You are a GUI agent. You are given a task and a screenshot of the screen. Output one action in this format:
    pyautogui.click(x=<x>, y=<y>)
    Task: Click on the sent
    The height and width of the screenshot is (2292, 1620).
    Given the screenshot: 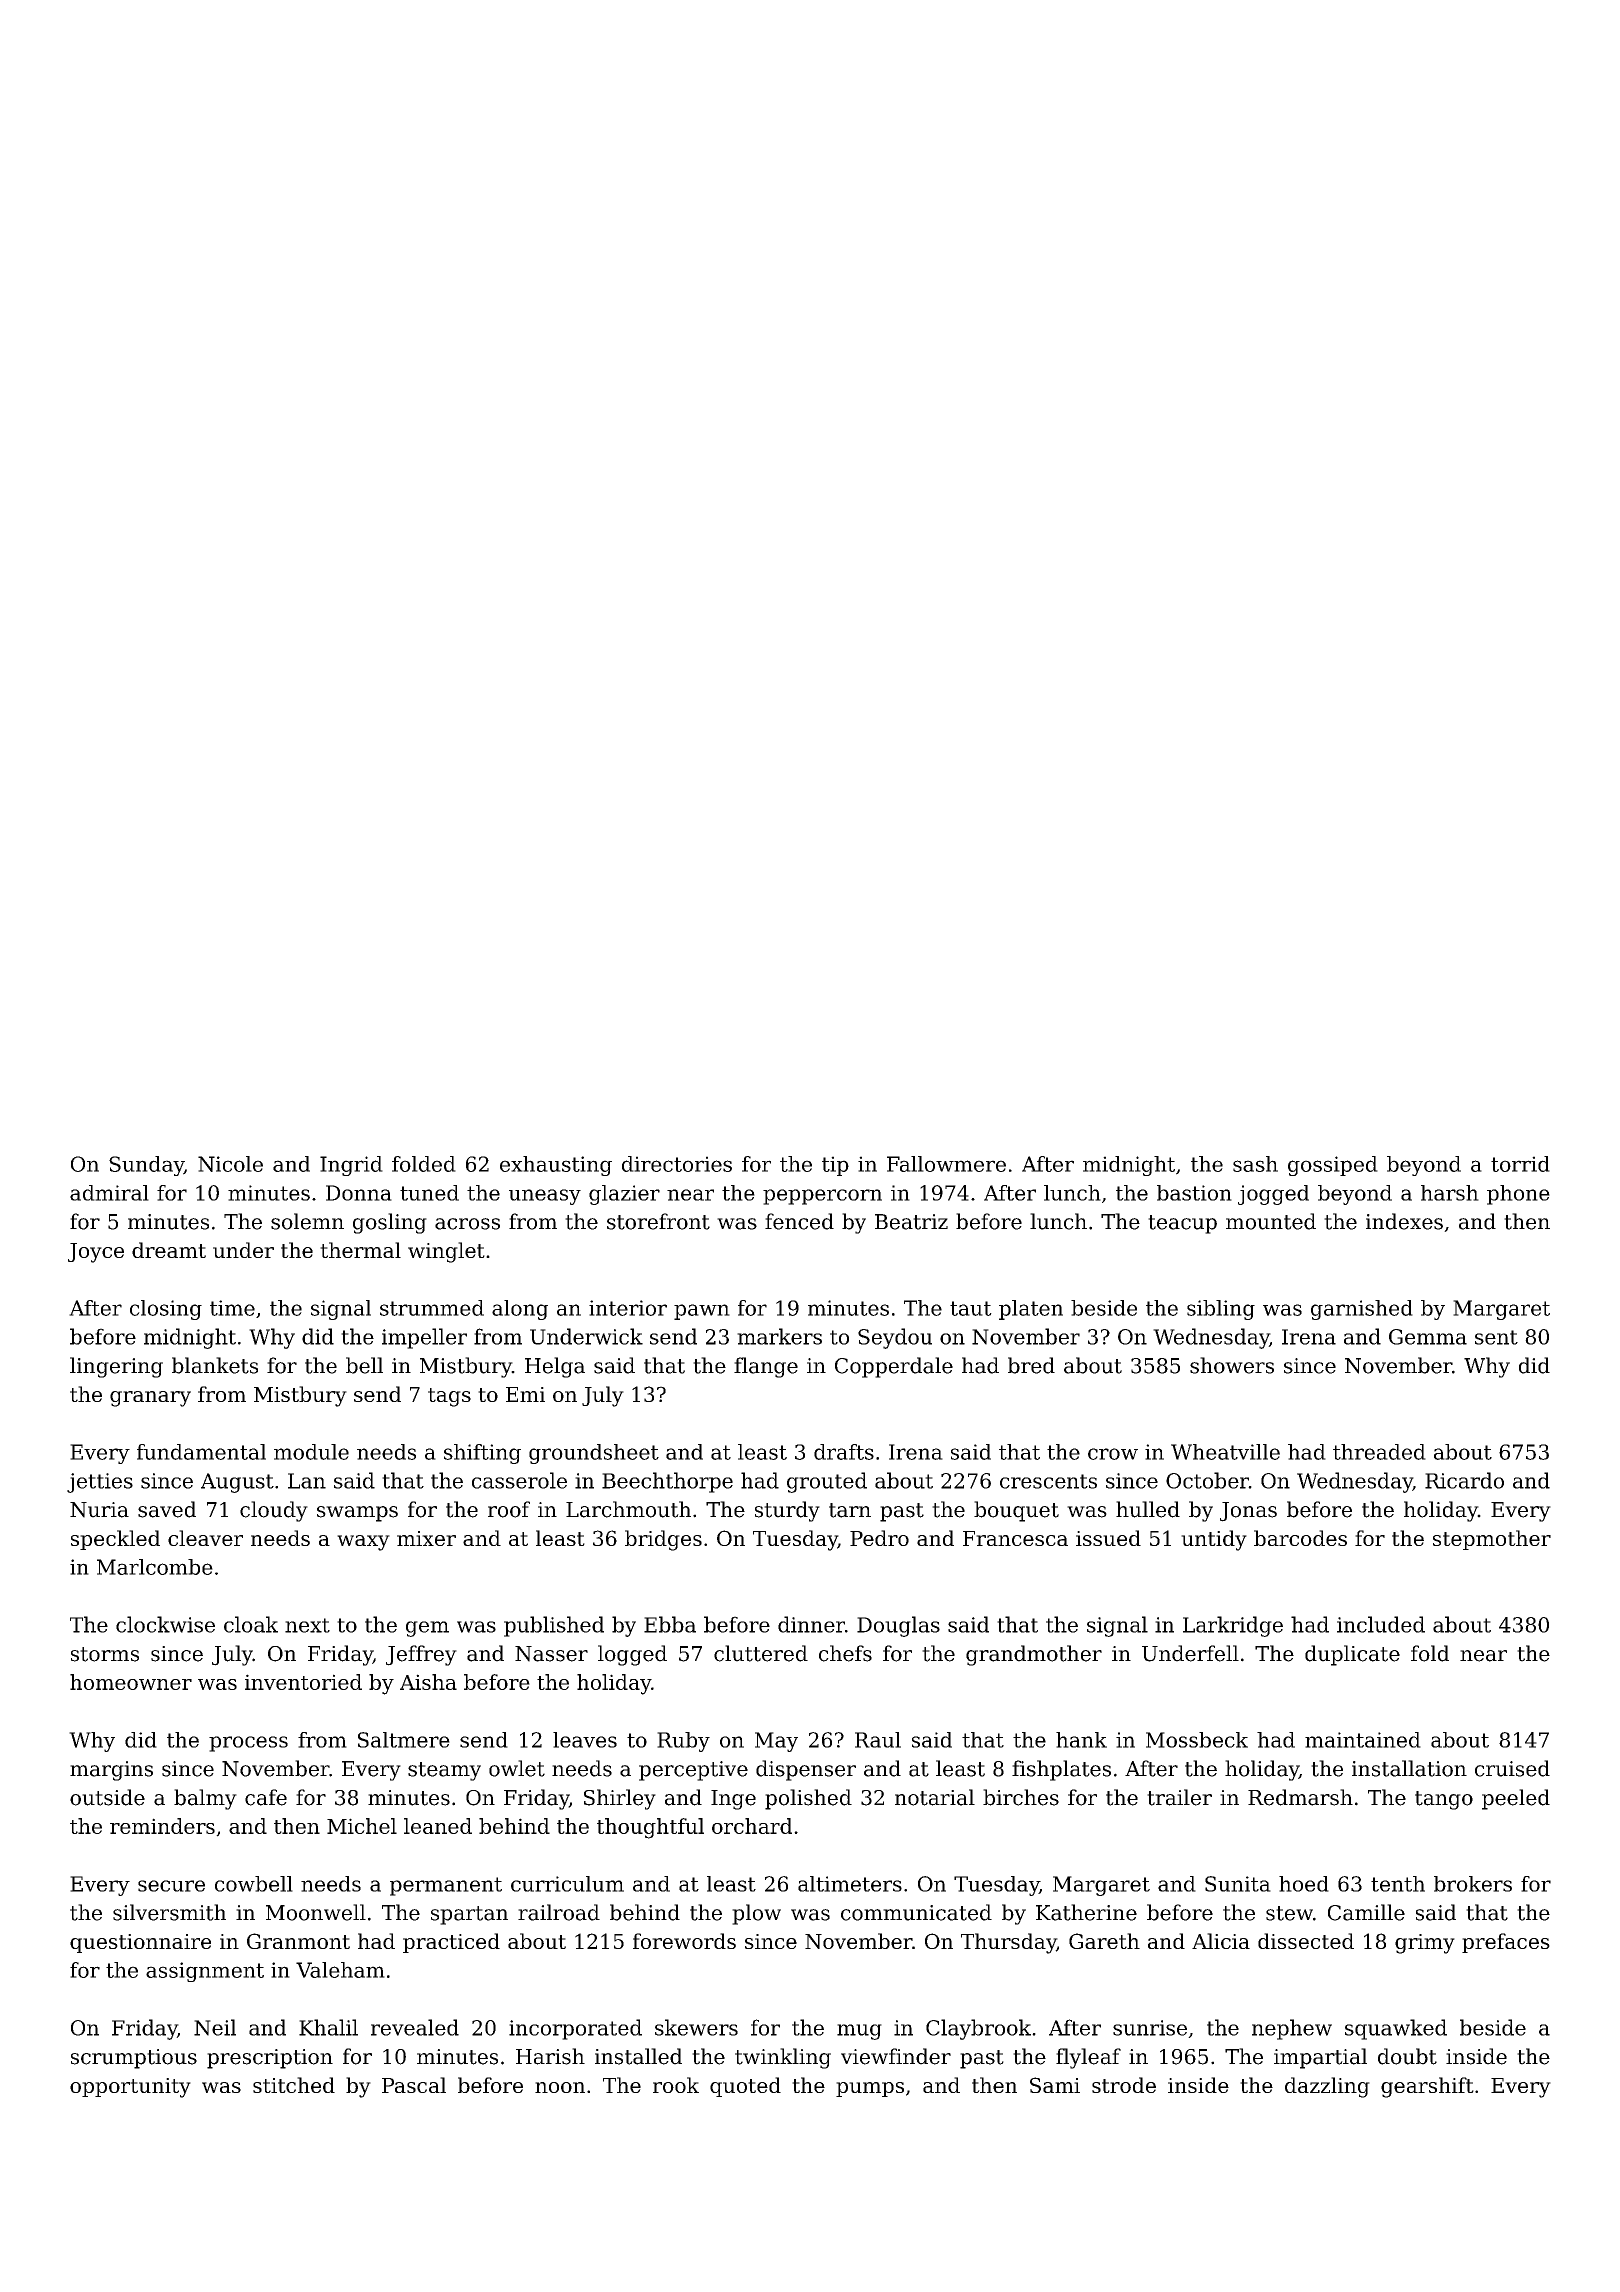 What is the action you would take?
    pyautogui.click(x=1496, y=1337)
